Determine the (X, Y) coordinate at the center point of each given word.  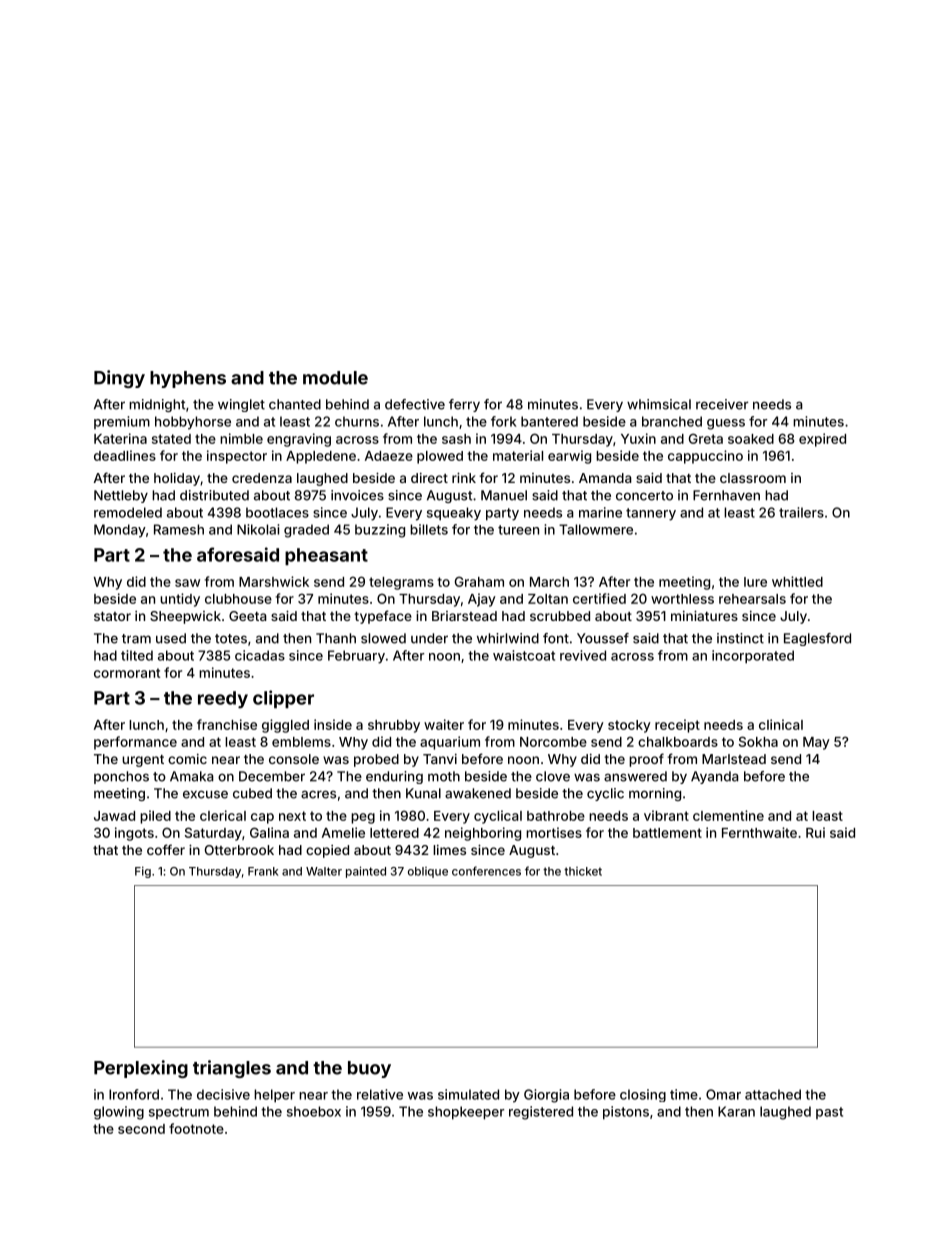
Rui (815, 832)
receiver (722, 404)
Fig (143, 872)
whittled (797, 581)
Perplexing (141, 1069)
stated (171, 439)
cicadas (260, 655)
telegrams (401, 583)
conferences (486, 871)
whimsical (659, 404)
